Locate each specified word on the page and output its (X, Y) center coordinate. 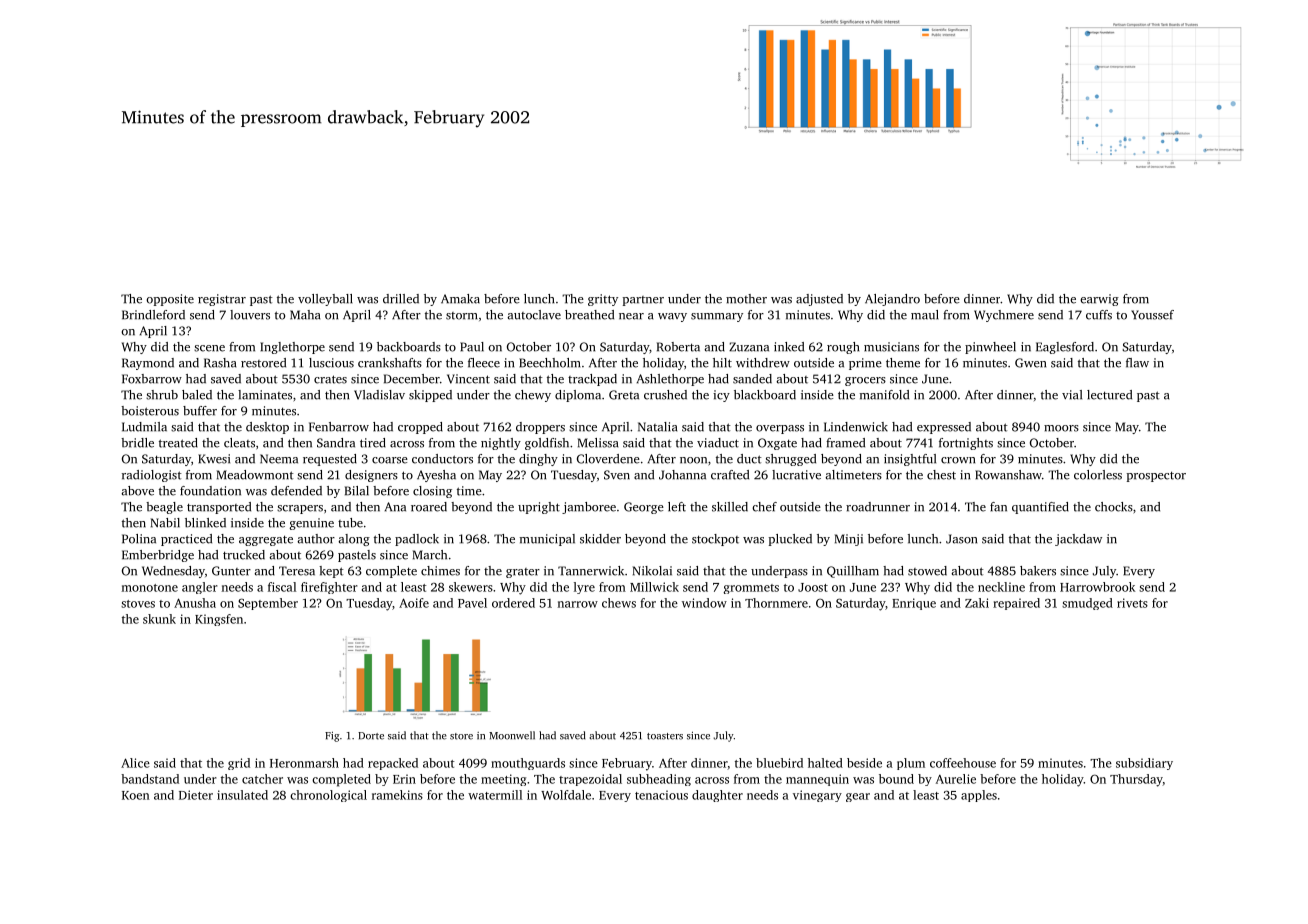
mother (746, 299)
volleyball (325, 300)
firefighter (329, 588)
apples (979, 796)
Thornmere (776, 603)
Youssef (1152, 315)
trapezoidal (590, 780)
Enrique (914, 604)
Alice (135, 763)
